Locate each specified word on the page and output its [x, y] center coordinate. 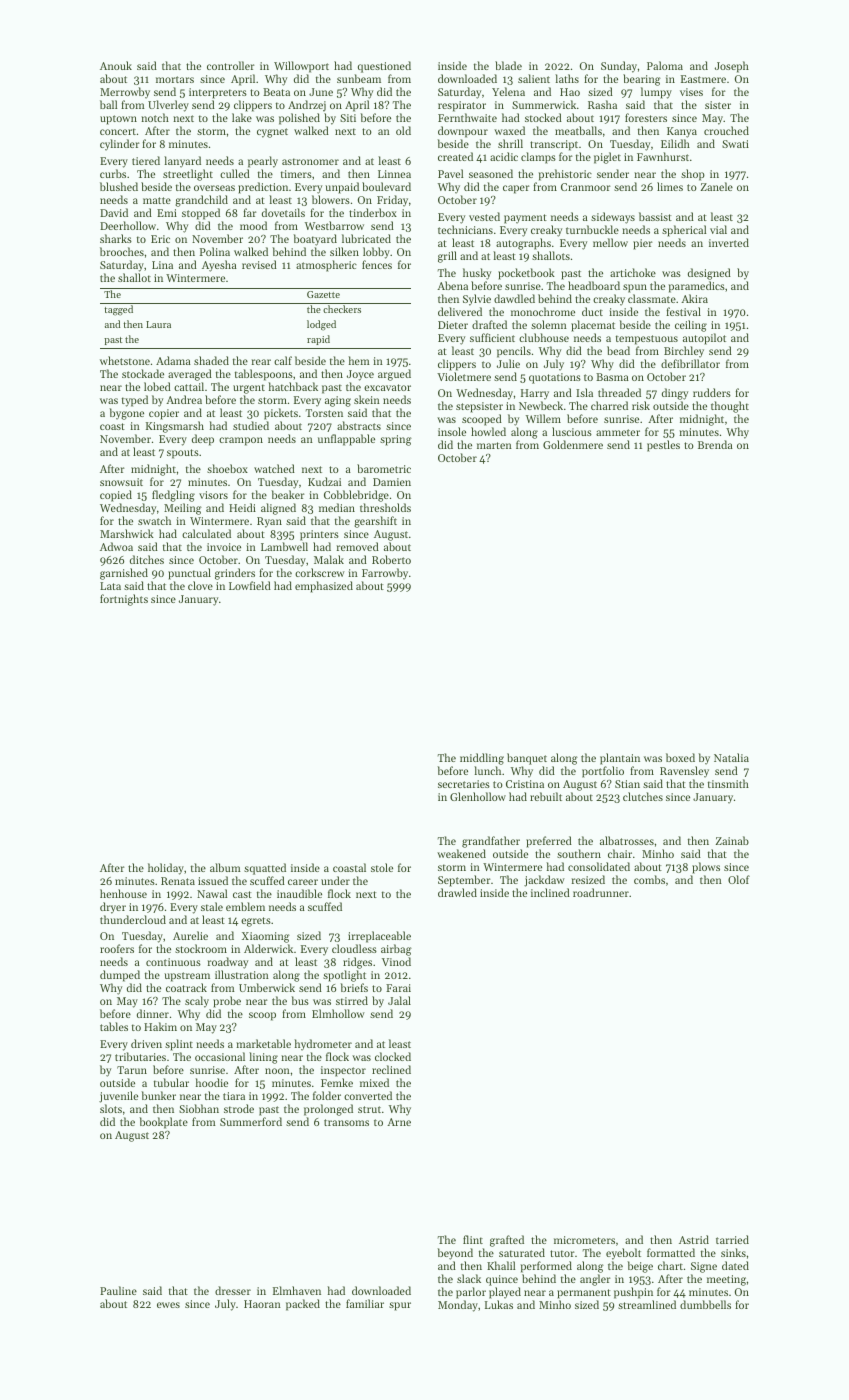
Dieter [453, 325]
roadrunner [601, 892]
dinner [153, 1013]
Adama [173, 360]
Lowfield [250, 585]
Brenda [715, 444]
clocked [393, 1056]
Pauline [118, 1290]
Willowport [301, 67]
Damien [392, 482]
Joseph [732, 67]
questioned [384, 67]
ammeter [618, 432]
